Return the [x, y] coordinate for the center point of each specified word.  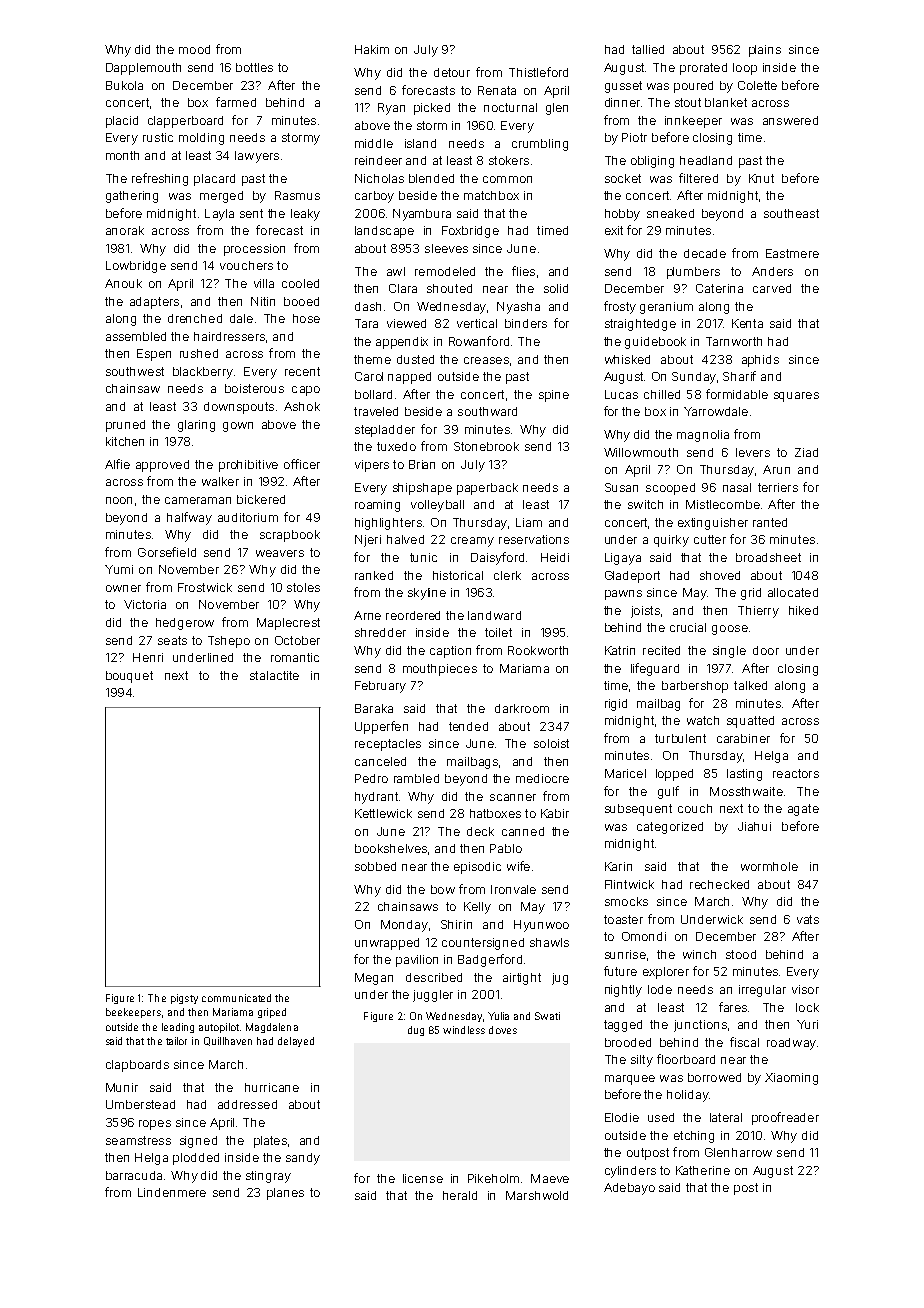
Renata [497, 90]
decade [705, 253]
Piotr [634, 137]
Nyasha [518, 308]
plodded [196, 1159]
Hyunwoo [541, 926]
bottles [254, 67]
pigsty [184, 999]
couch [695, 808]
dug [416, 1031]
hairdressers [229, 336]
